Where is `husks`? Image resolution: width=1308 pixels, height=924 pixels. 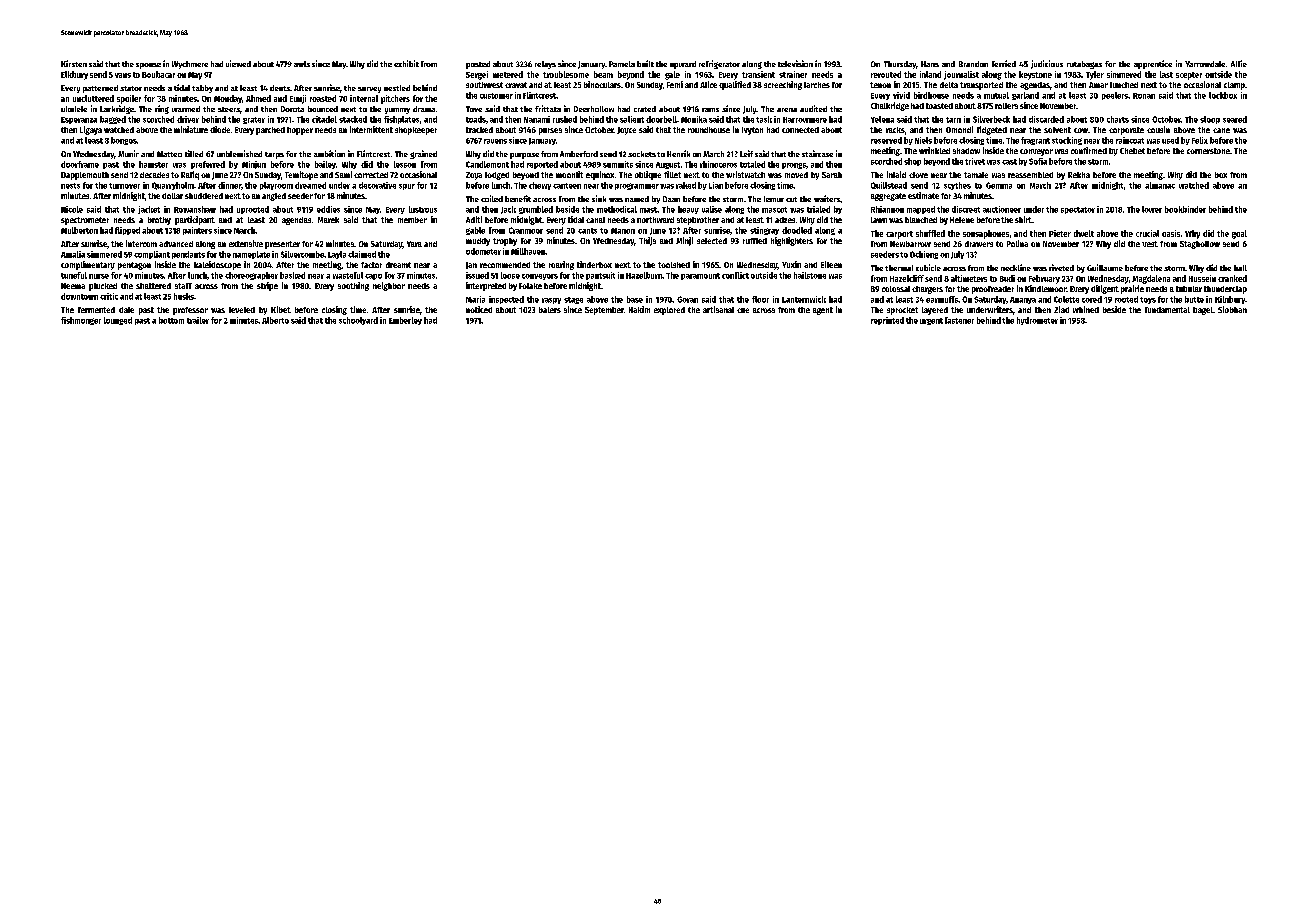 husks is located at coordinates (184, 296).
